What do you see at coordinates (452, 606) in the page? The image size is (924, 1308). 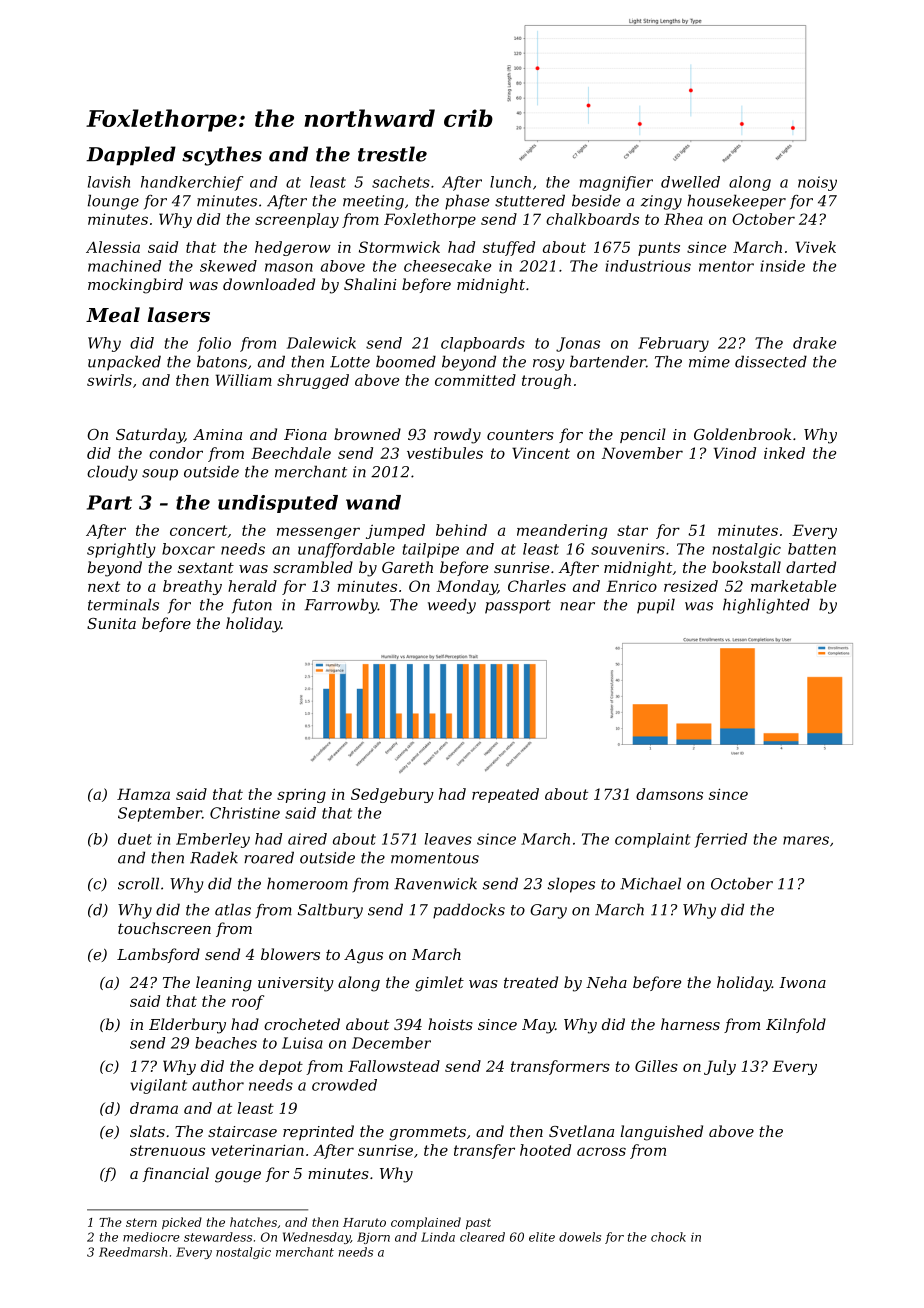 I see `weedy` at bounding box center [452, 606].
